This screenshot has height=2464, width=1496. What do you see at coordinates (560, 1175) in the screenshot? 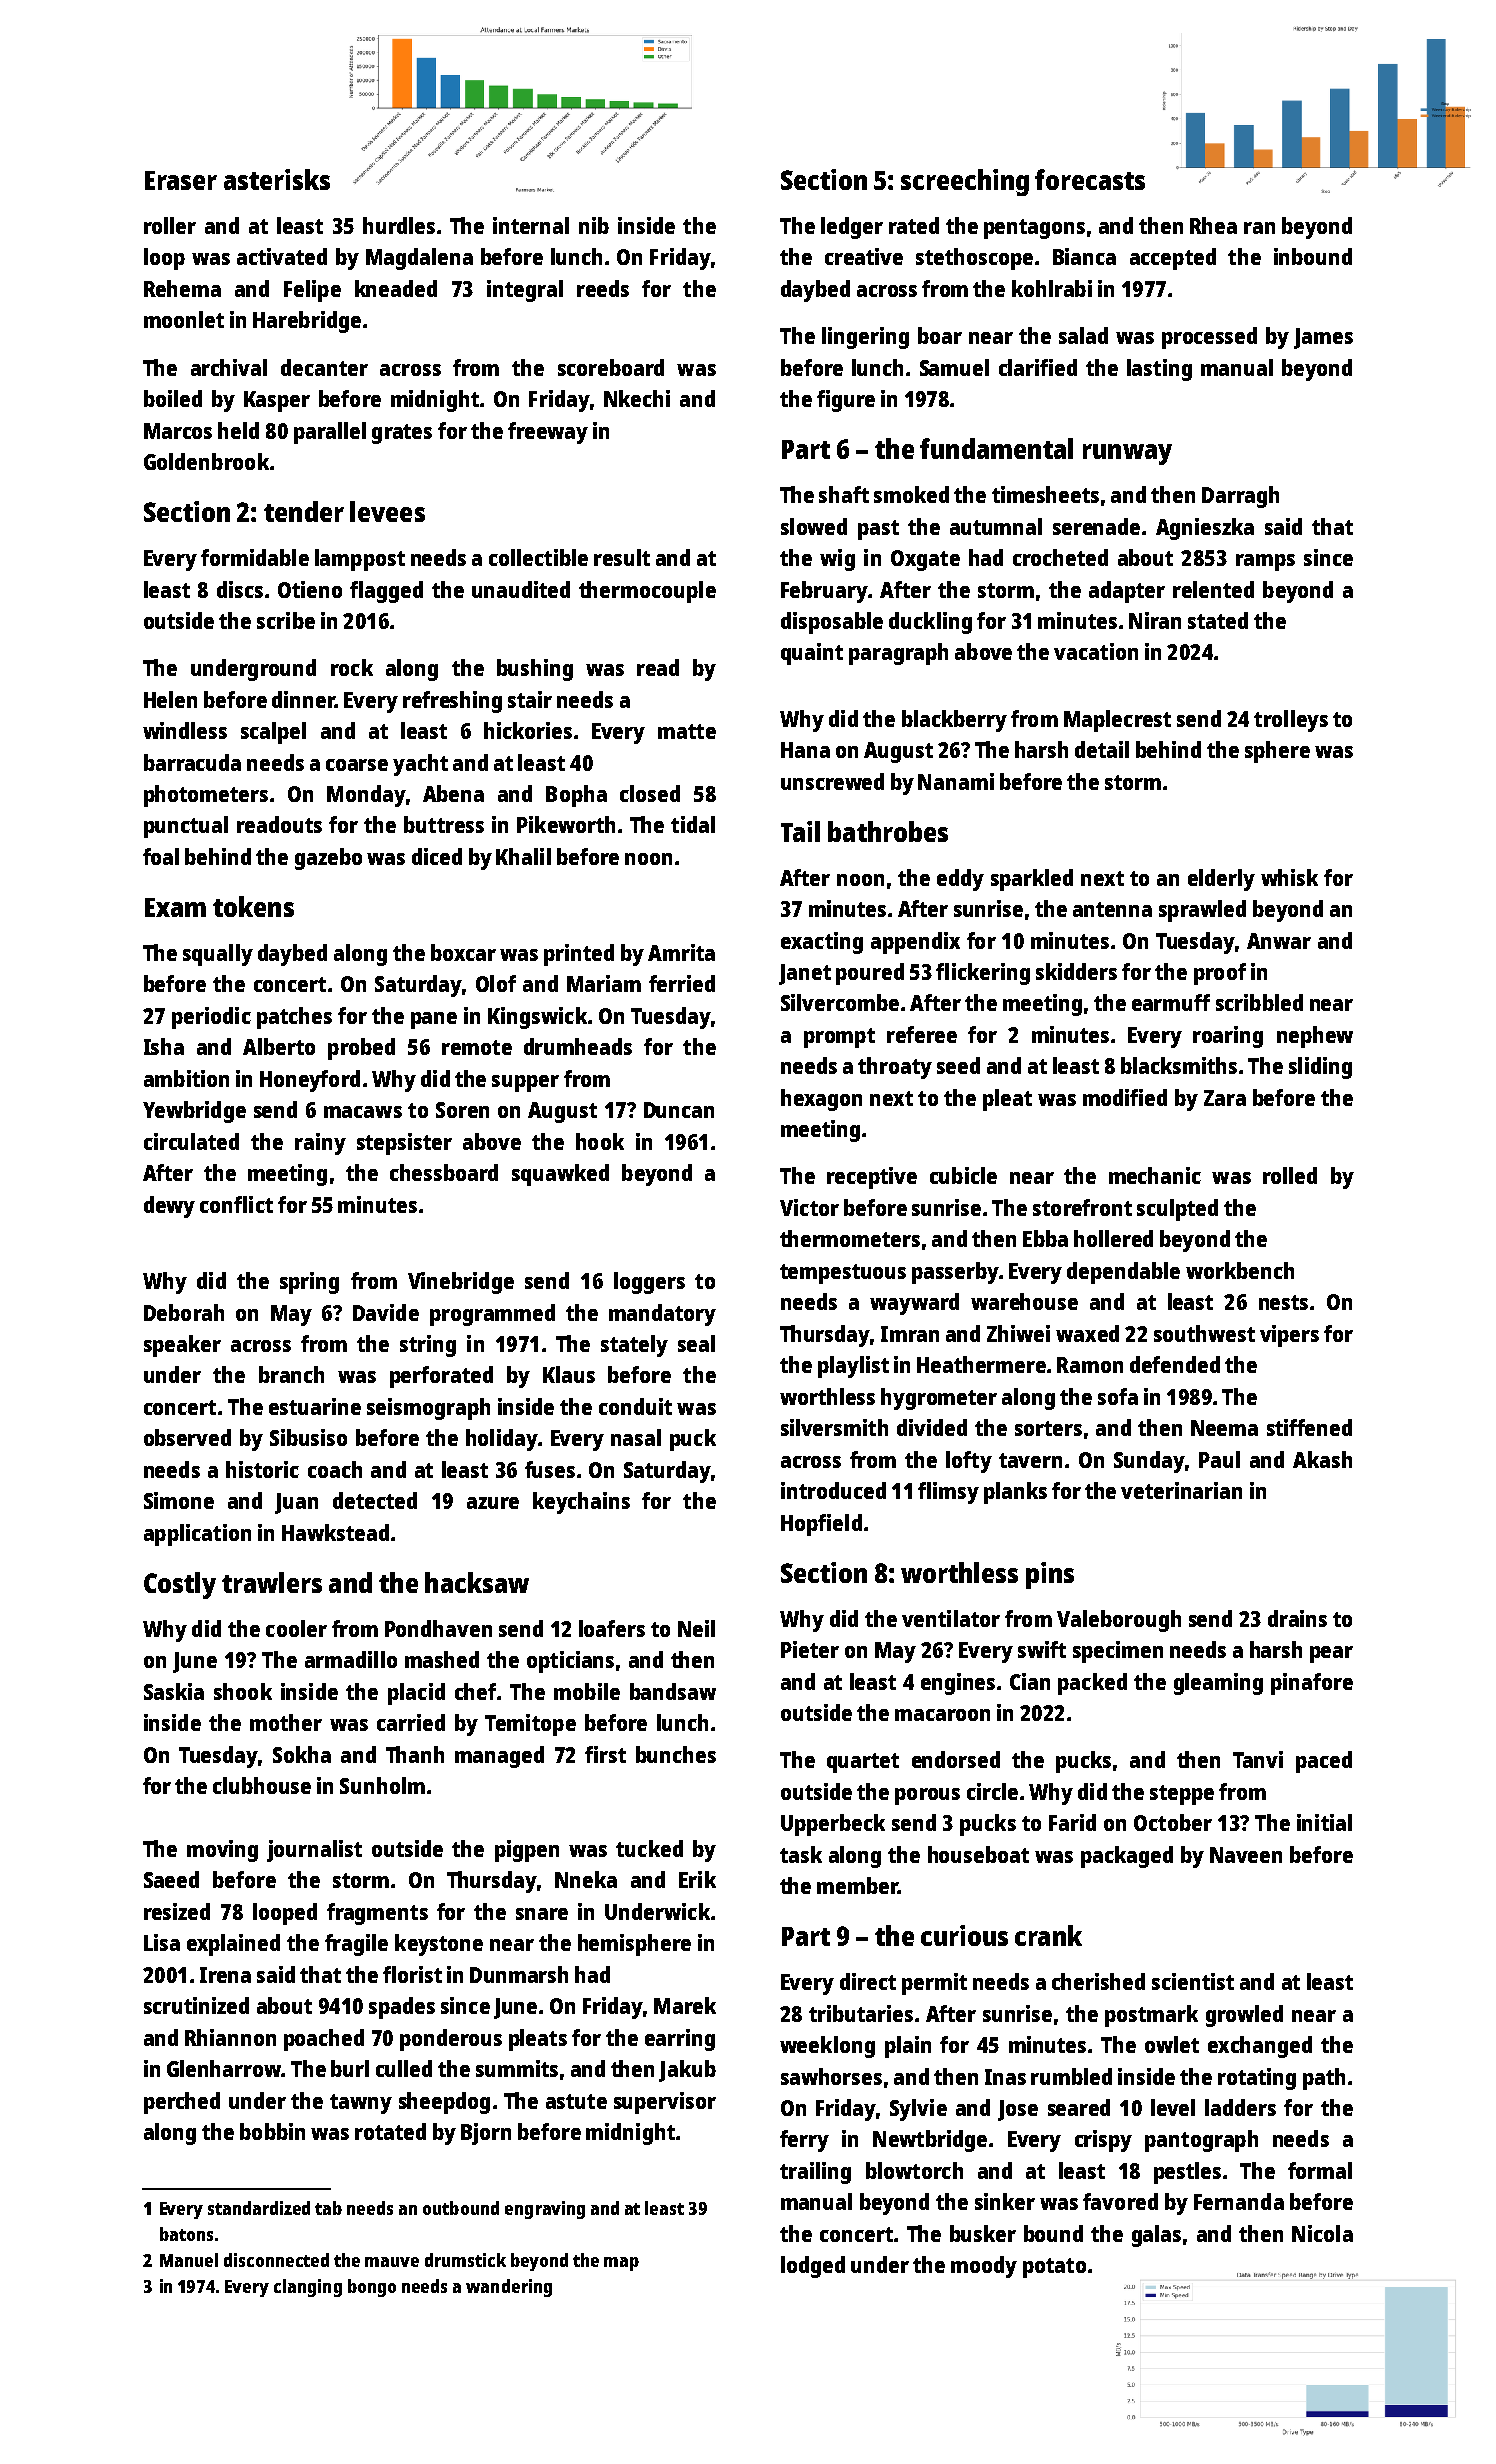
I see `squawked` at bounding box center [560, 1175].
